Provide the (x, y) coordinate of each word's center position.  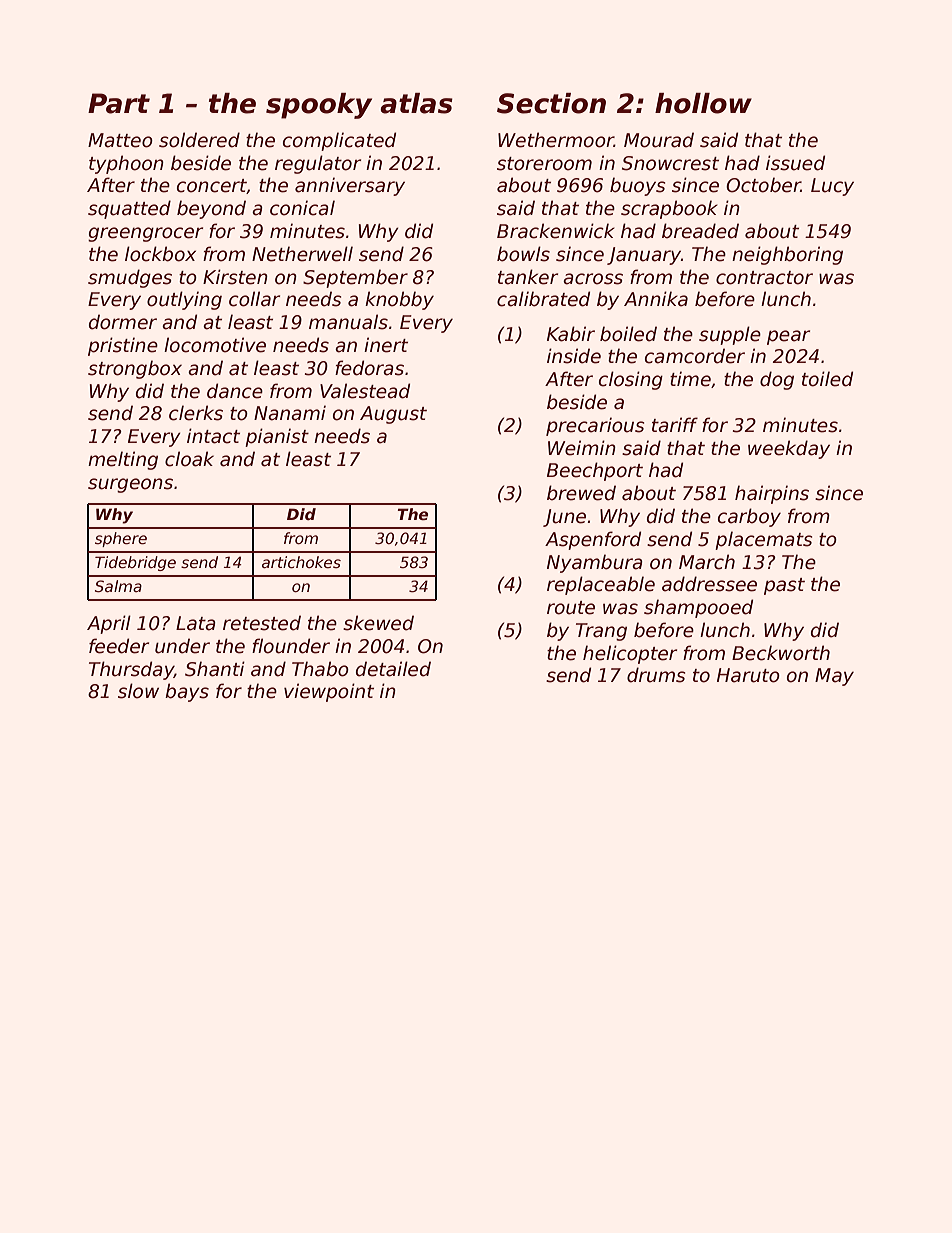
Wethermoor (556, 140)
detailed (393, 669)
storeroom (544, 164)
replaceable (601, 585)
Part (119, 103)
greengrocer (145, 234)
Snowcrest (670, 163)
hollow (703, 103)
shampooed (698, 608)
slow (138, 691)
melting (123, 460)
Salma (118, 586)
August (393, 415)
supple (730, 335)
